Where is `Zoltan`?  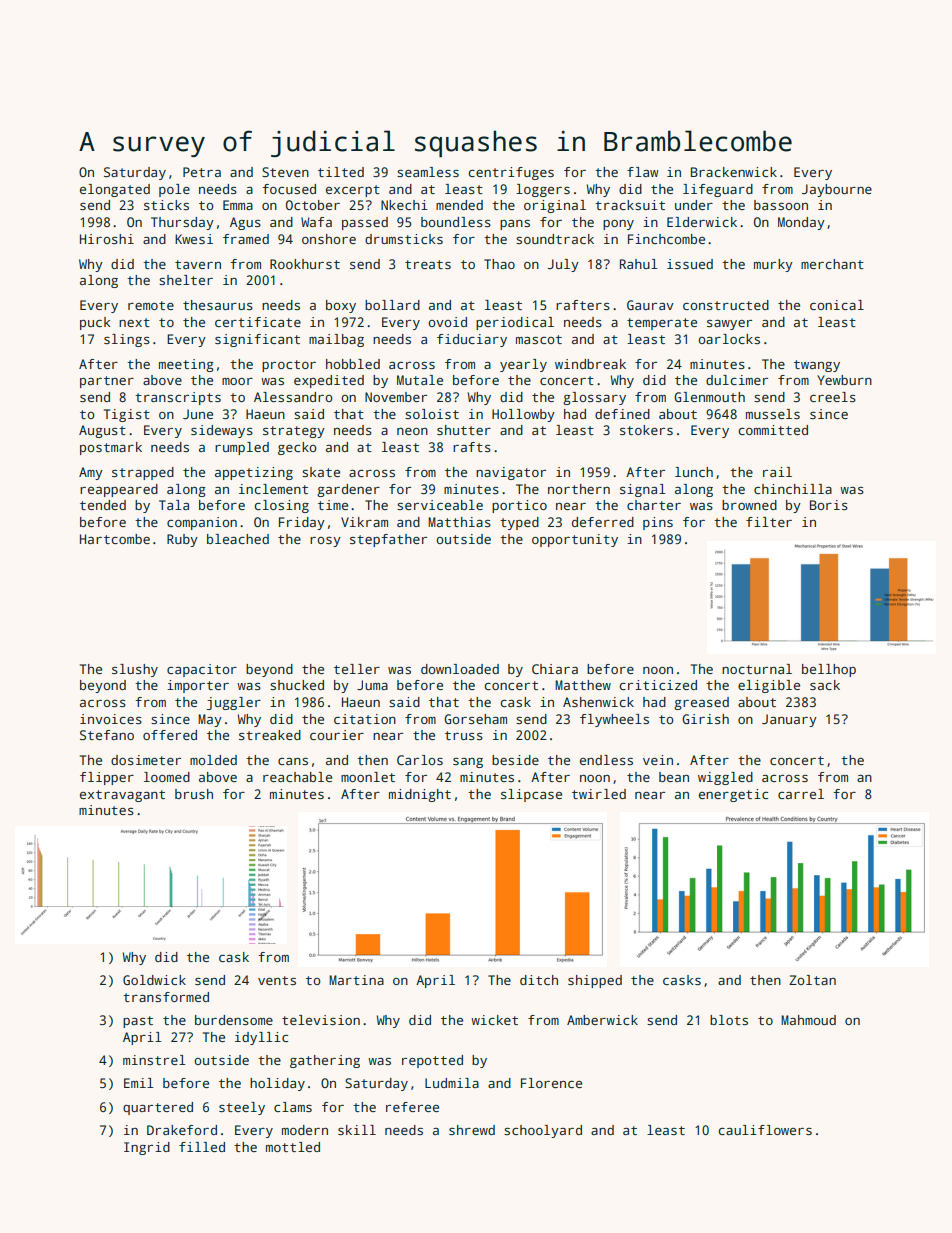 Zoltan is located at coordinates (812, 980).
